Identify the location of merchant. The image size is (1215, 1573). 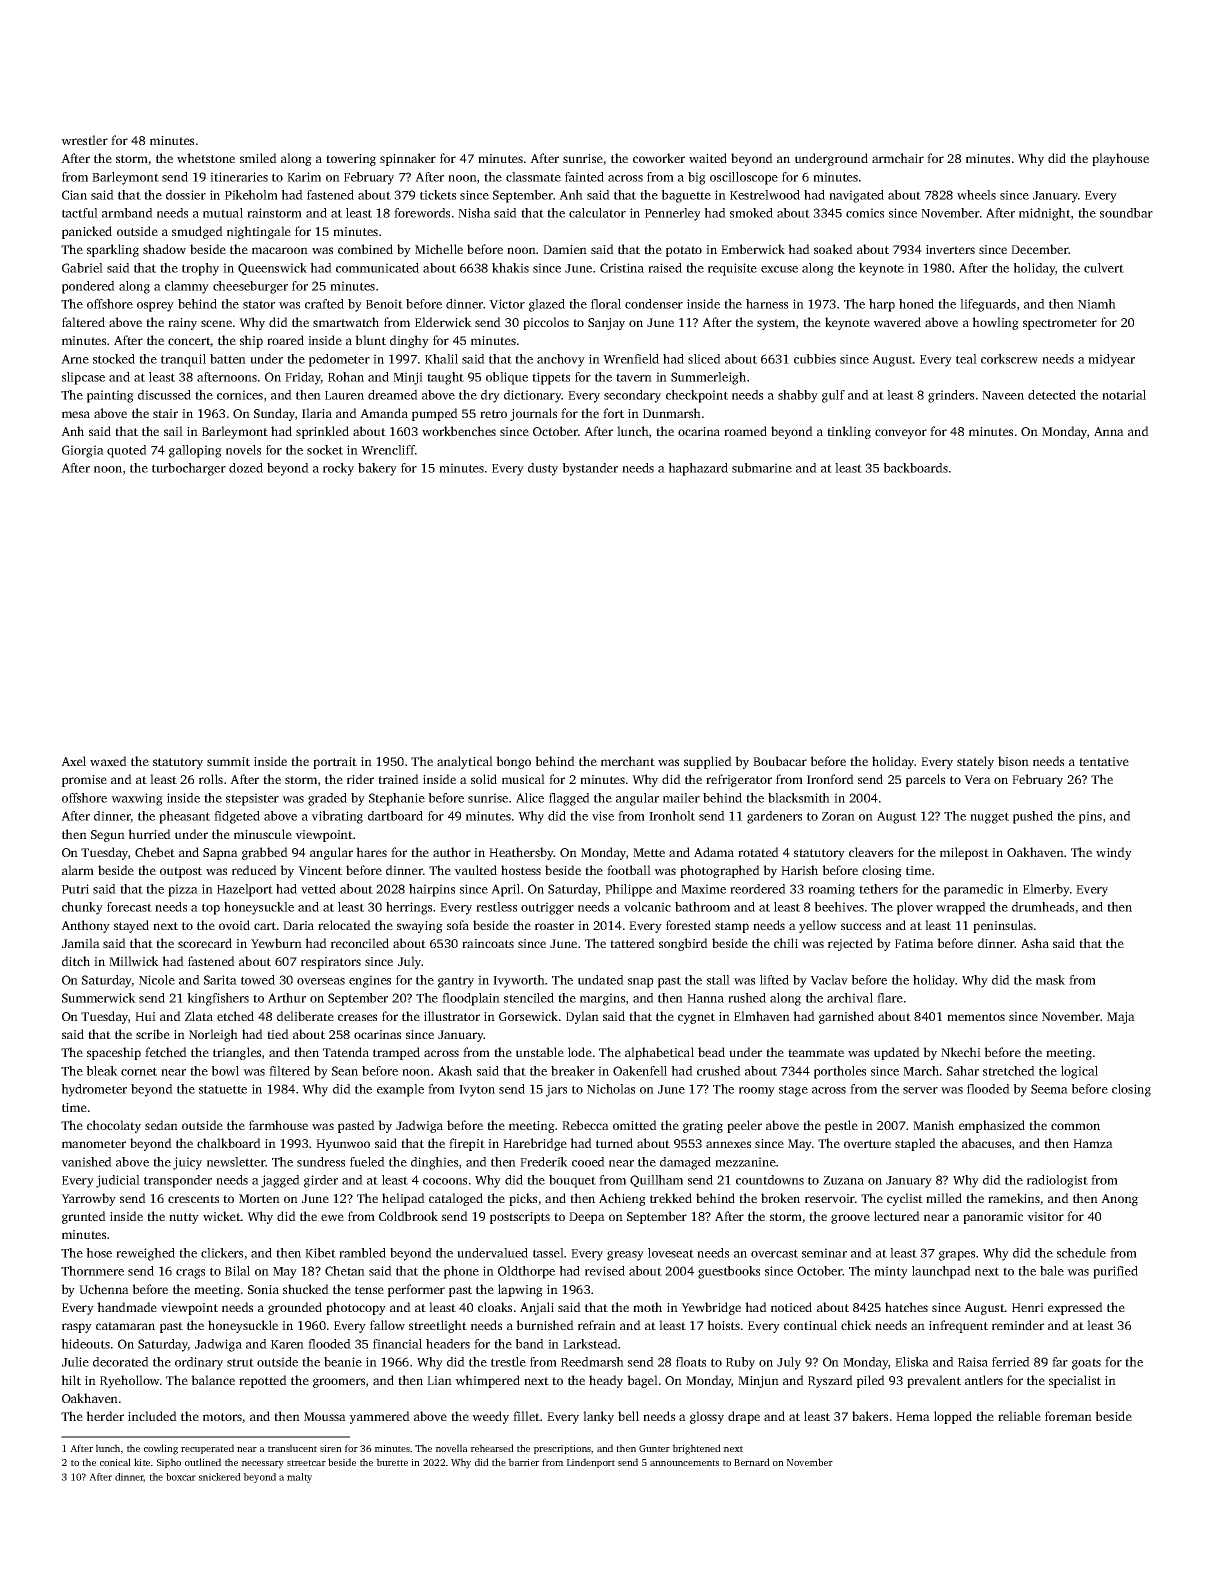
(628, 761).
